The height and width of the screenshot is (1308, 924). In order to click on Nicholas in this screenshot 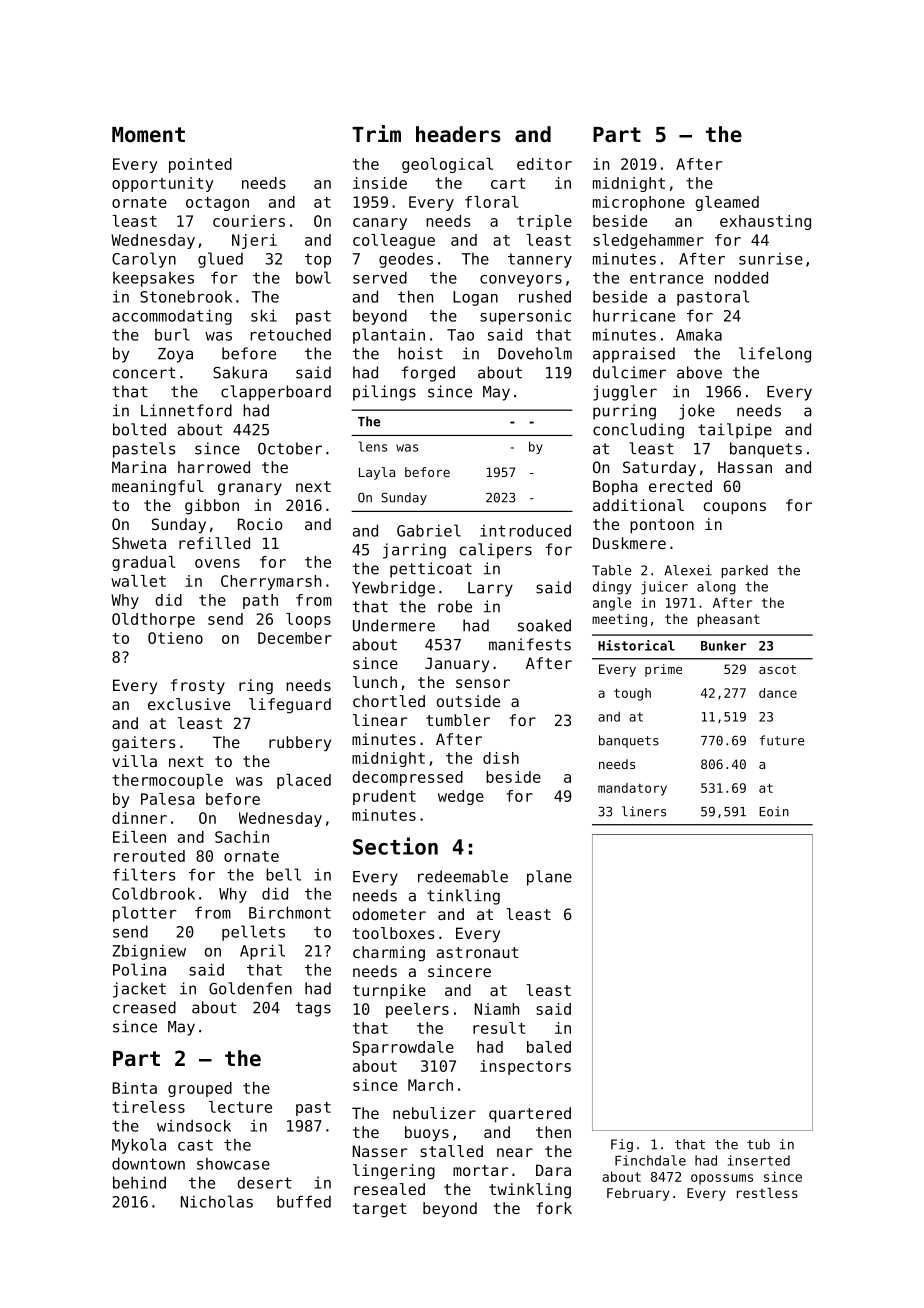, I will do `click(217, 1201)`.
